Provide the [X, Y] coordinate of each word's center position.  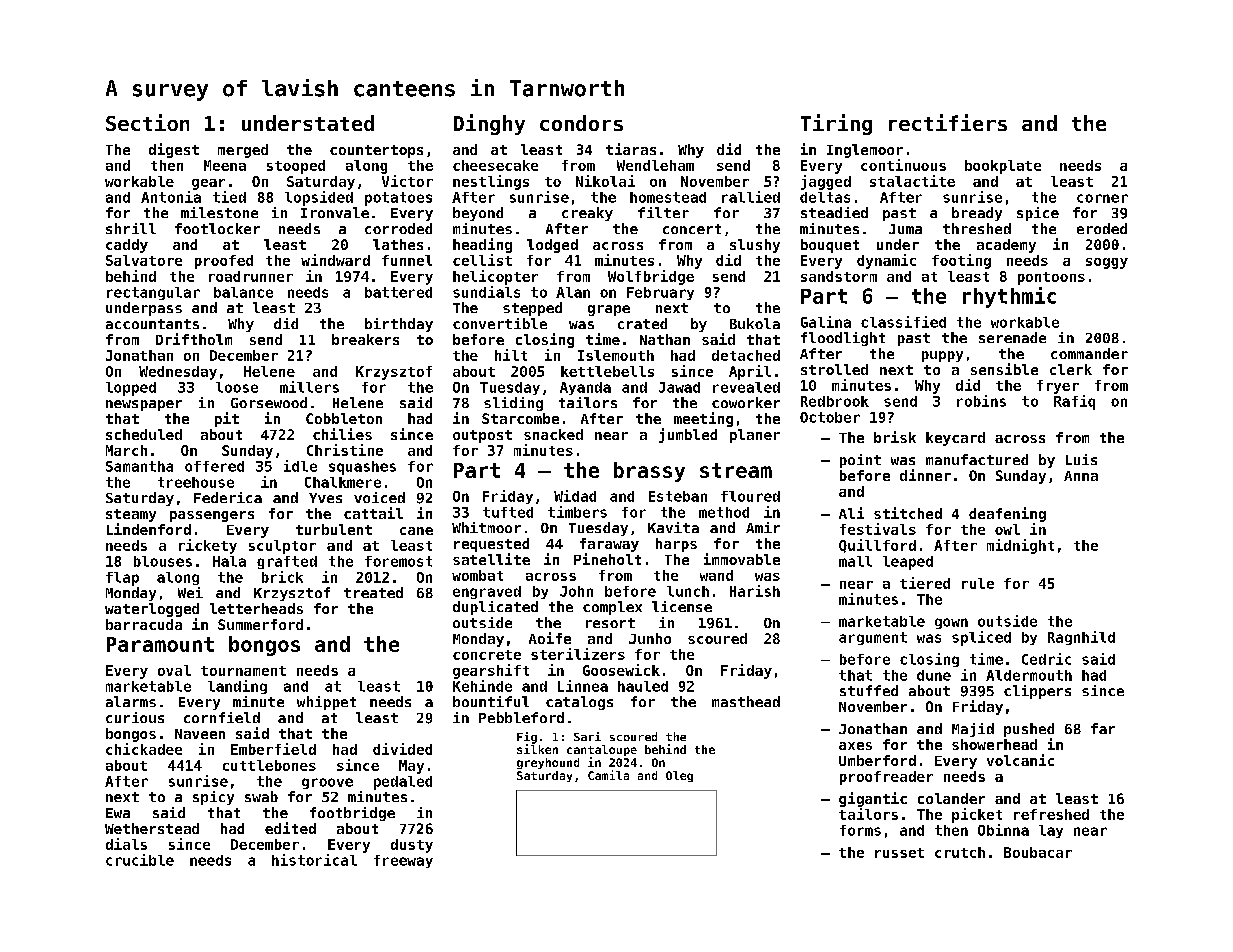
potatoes [398, 199]
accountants [152, 324]
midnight [1020, 546]
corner [1102, 198]
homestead [668, 197]
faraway [609, 545]
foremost [398, 561]
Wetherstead [152, 828]
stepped [532, 309]
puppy [942, 356]
